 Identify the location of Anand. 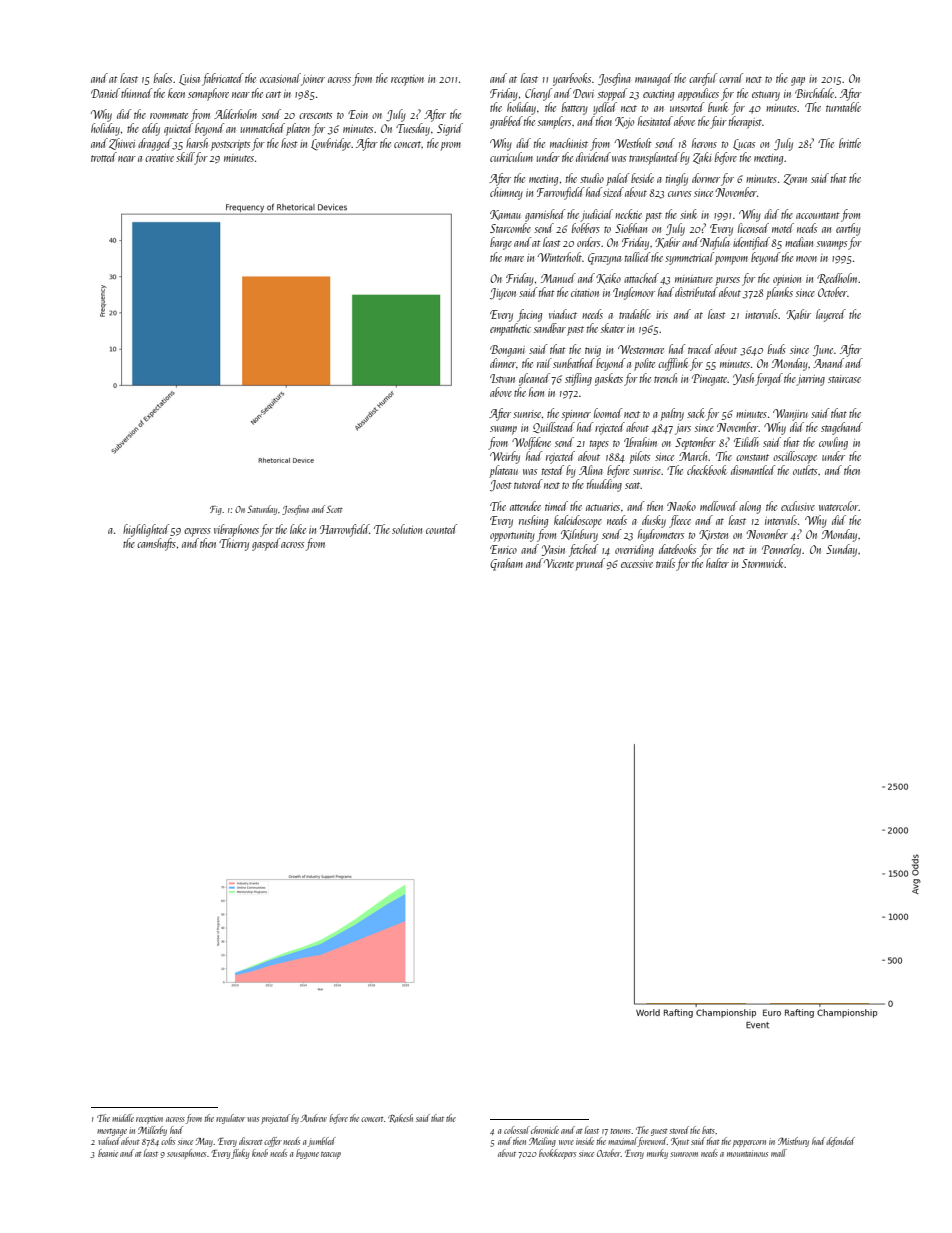
(828, 363).
